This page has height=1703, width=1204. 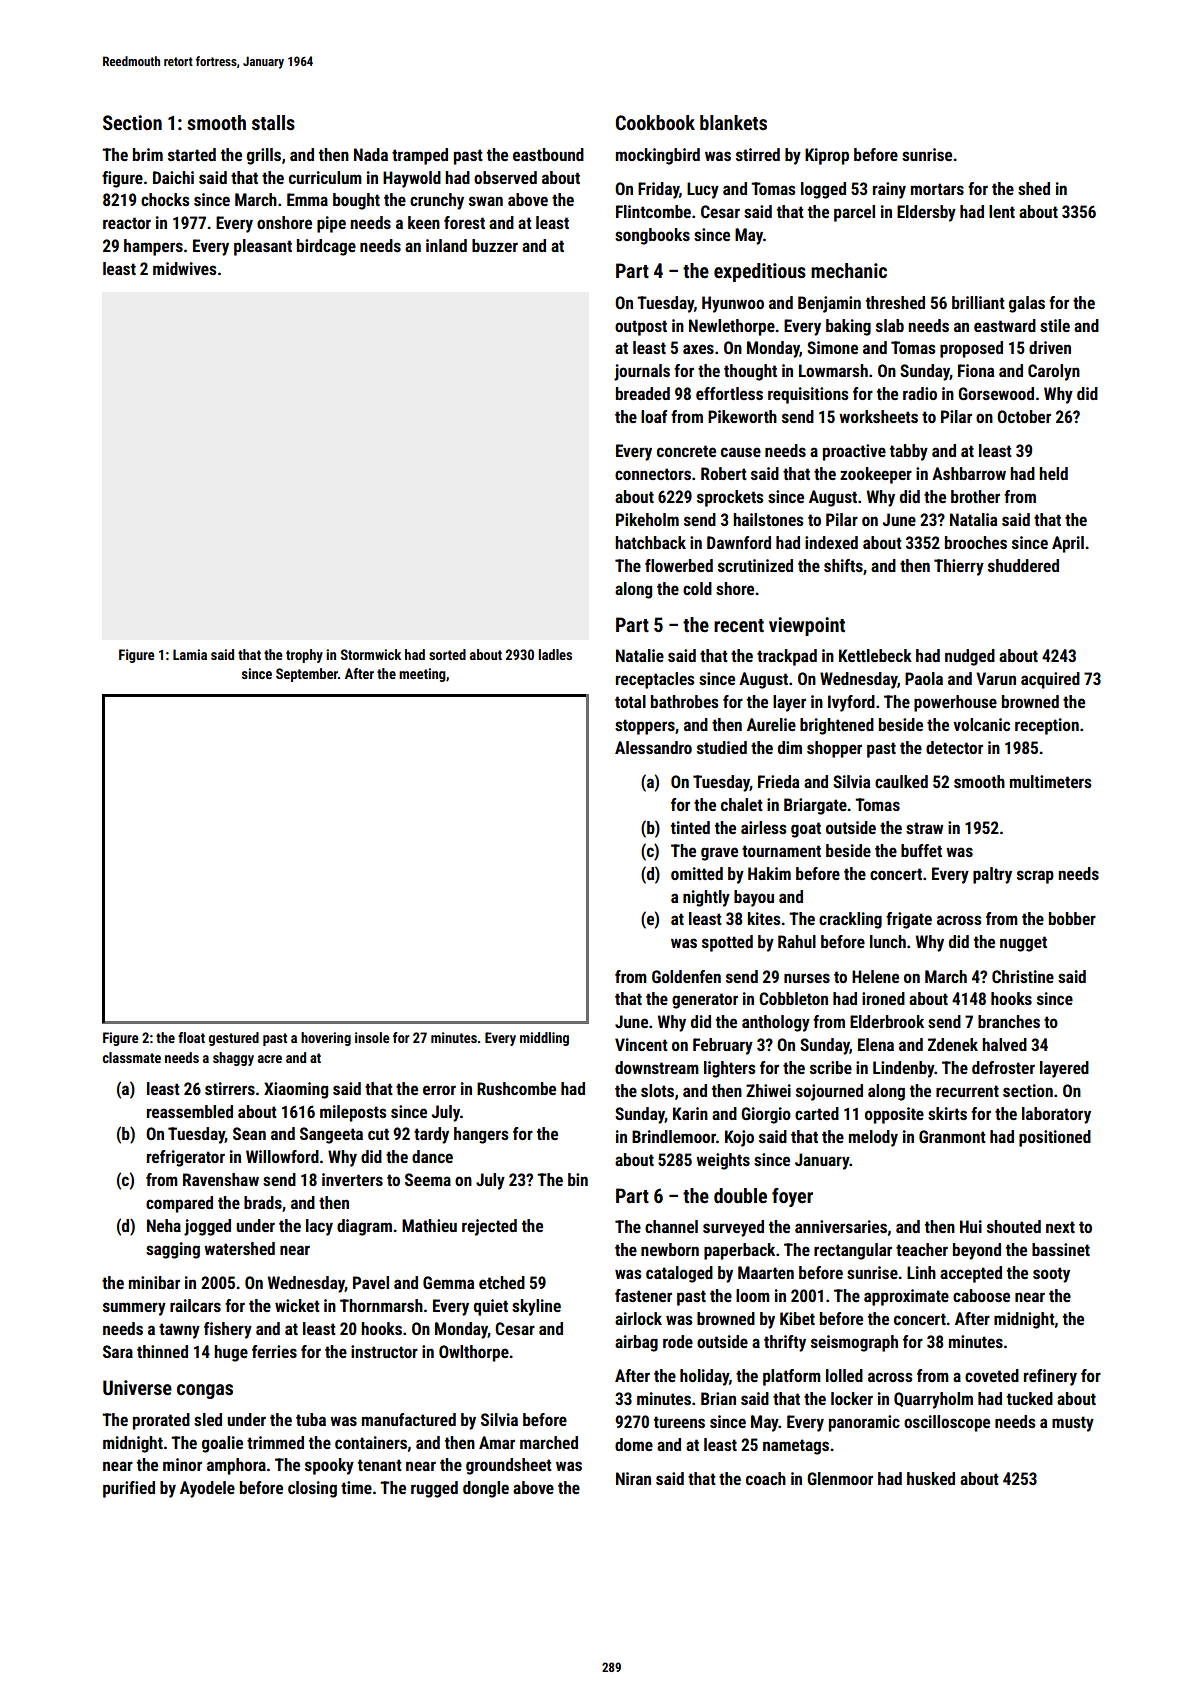 I want to click on refrigerator, so click(x=186, y=1158).
